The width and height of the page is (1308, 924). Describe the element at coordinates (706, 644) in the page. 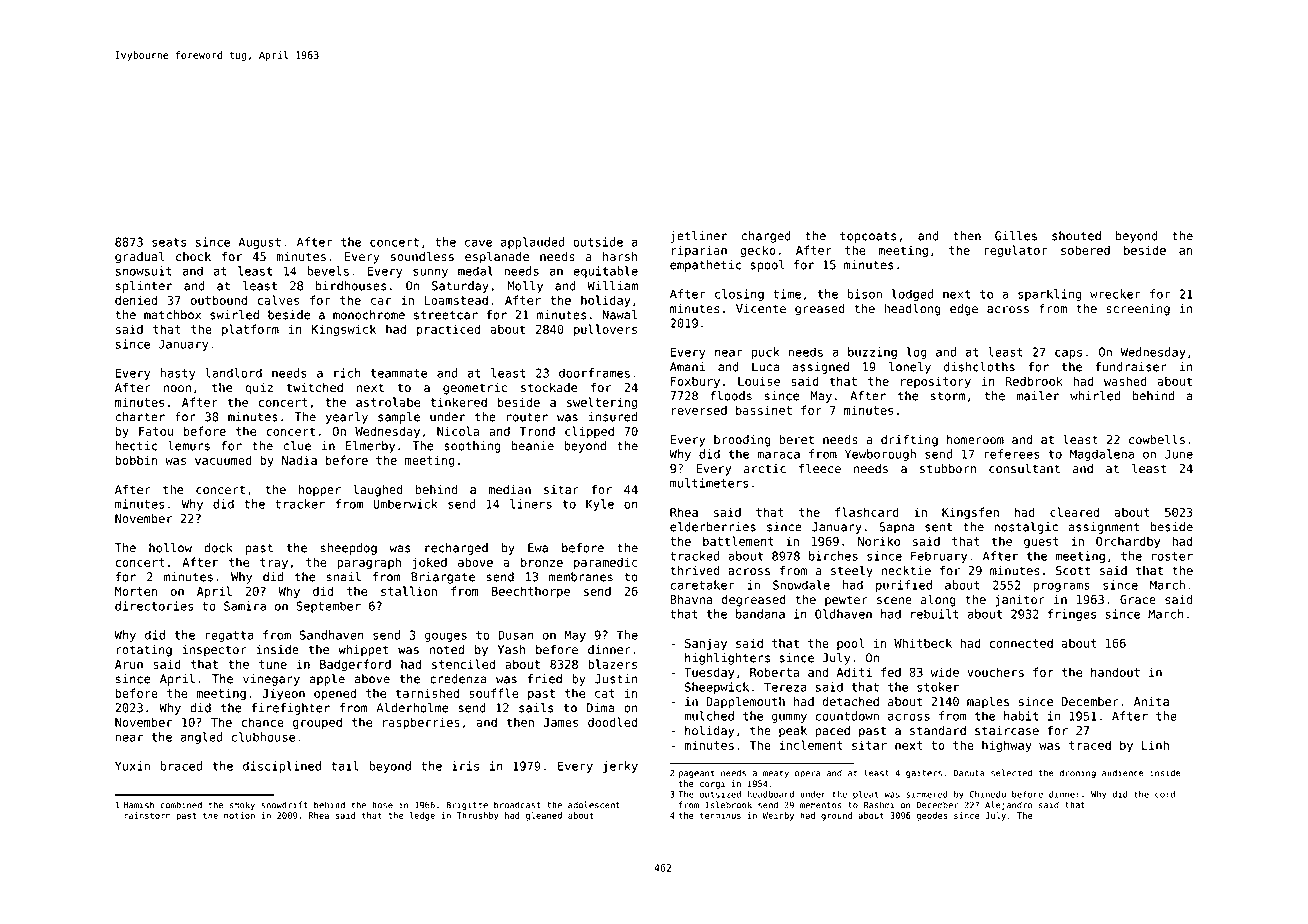

I see `Sanjay` at that location.
